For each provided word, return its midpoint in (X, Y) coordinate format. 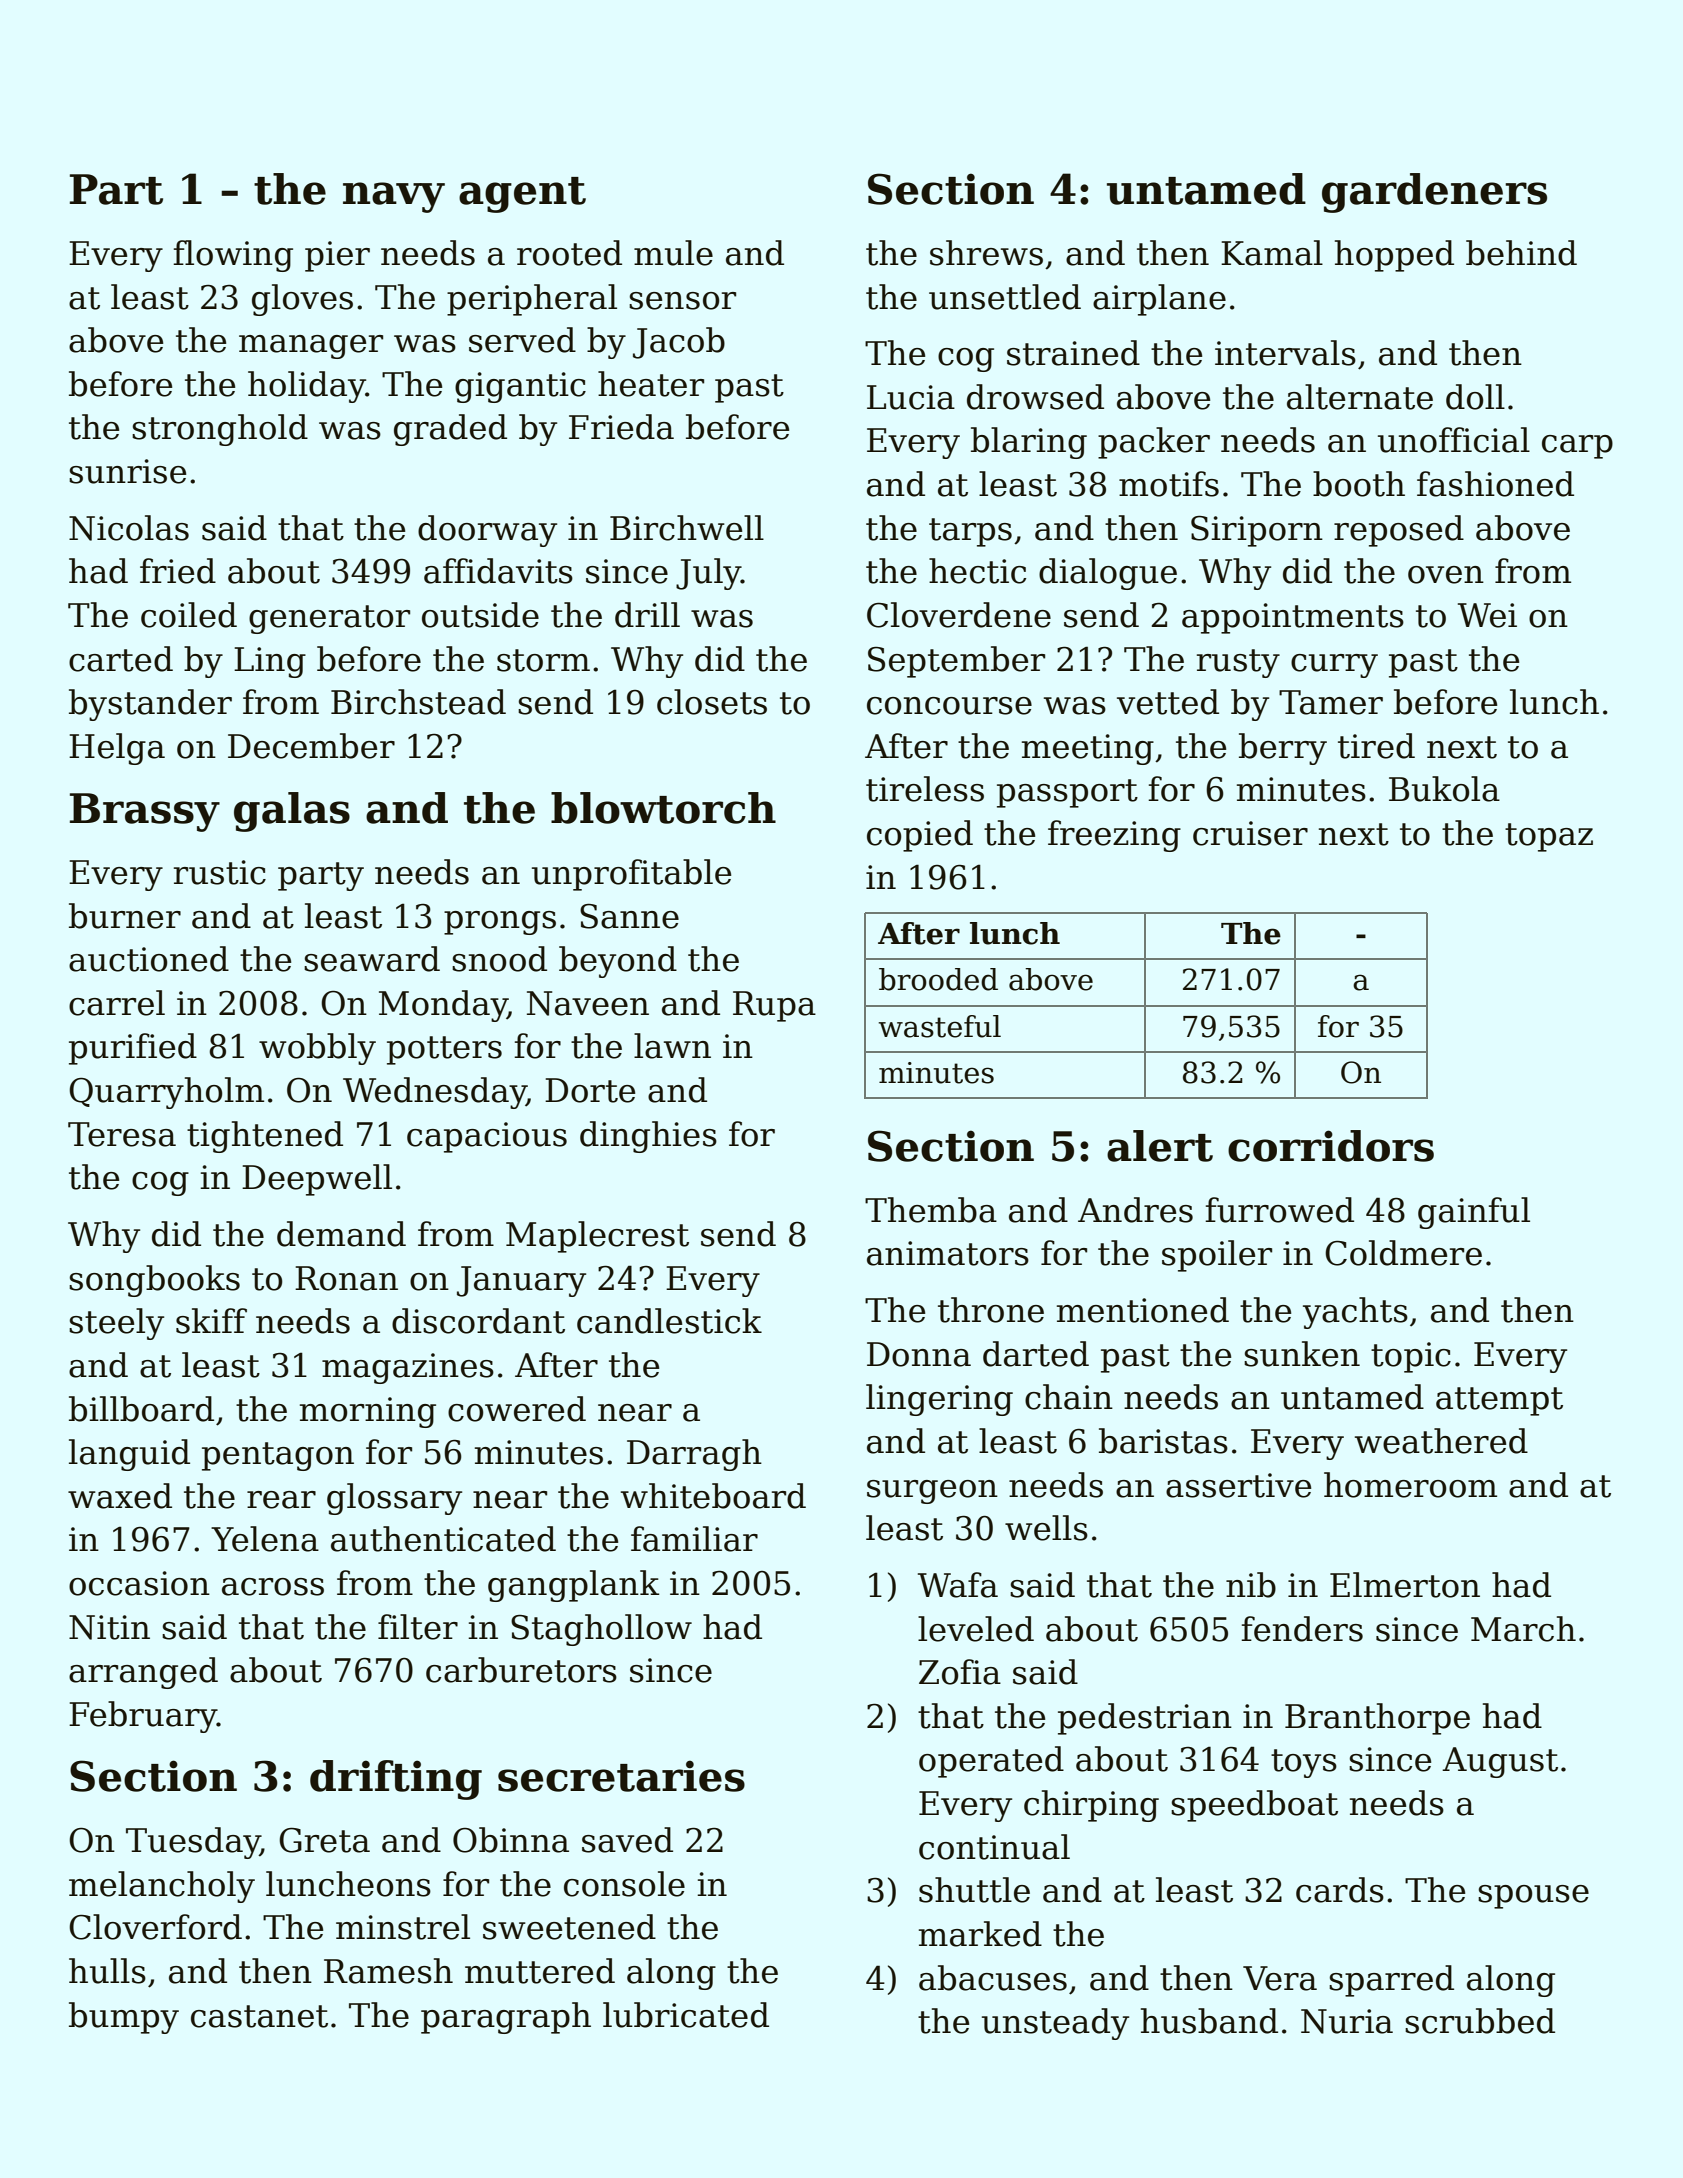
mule (673, 253)
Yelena (265, 1539)
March (1523, 1629)
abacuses (993, 1978)
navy (394, 197)
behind (1521, 253)
